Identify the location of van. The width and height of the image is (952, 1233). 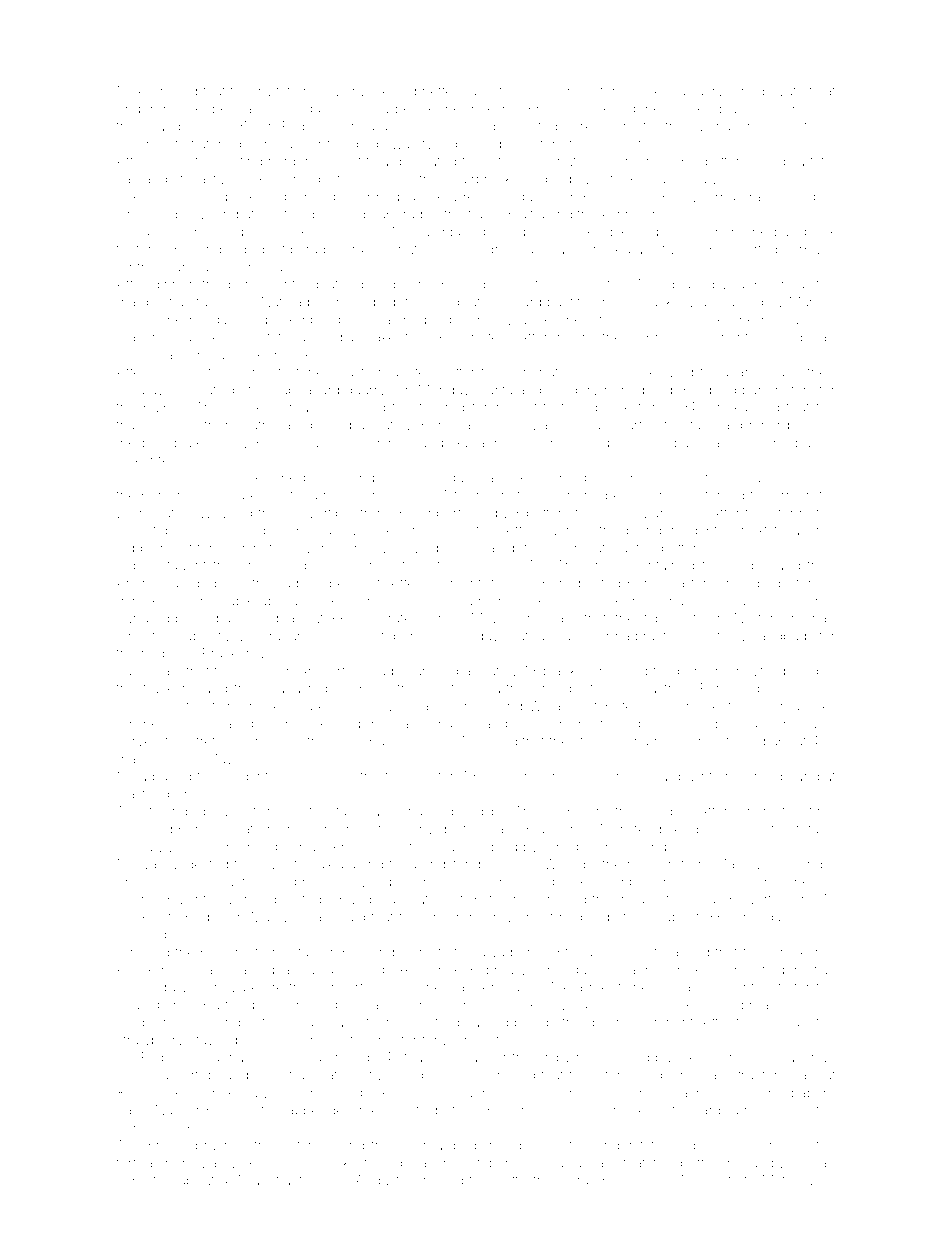
(128, 180).
